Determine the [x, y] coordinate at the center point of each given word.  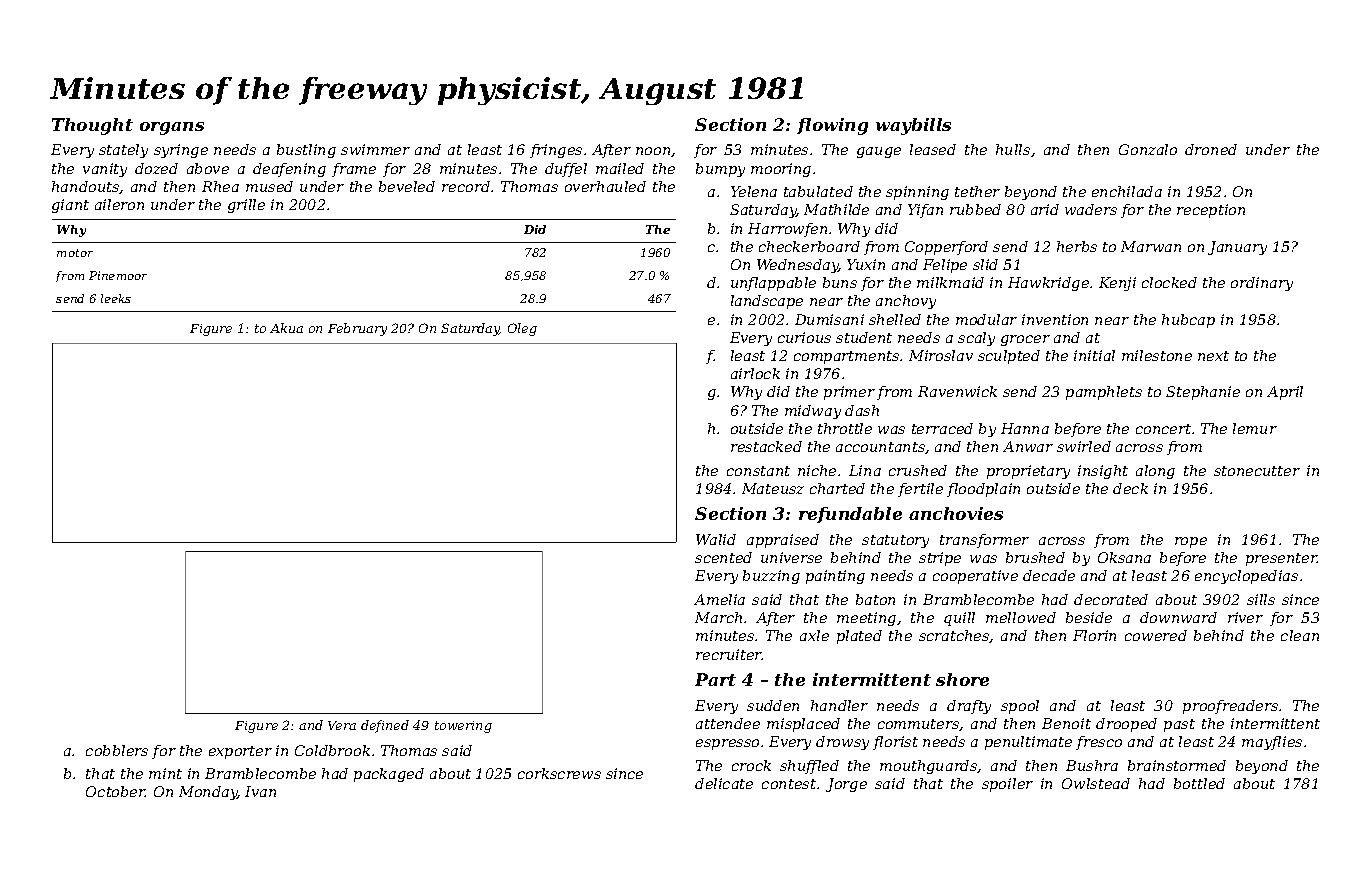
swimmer [375, 149]
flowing [832, 126]
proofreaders [1230, 707]
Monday [208, 793]
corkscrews [559, 773]
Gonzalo [1148, 149]
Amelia [719, 599]
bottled [1199, 783]
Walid [716, 539]
